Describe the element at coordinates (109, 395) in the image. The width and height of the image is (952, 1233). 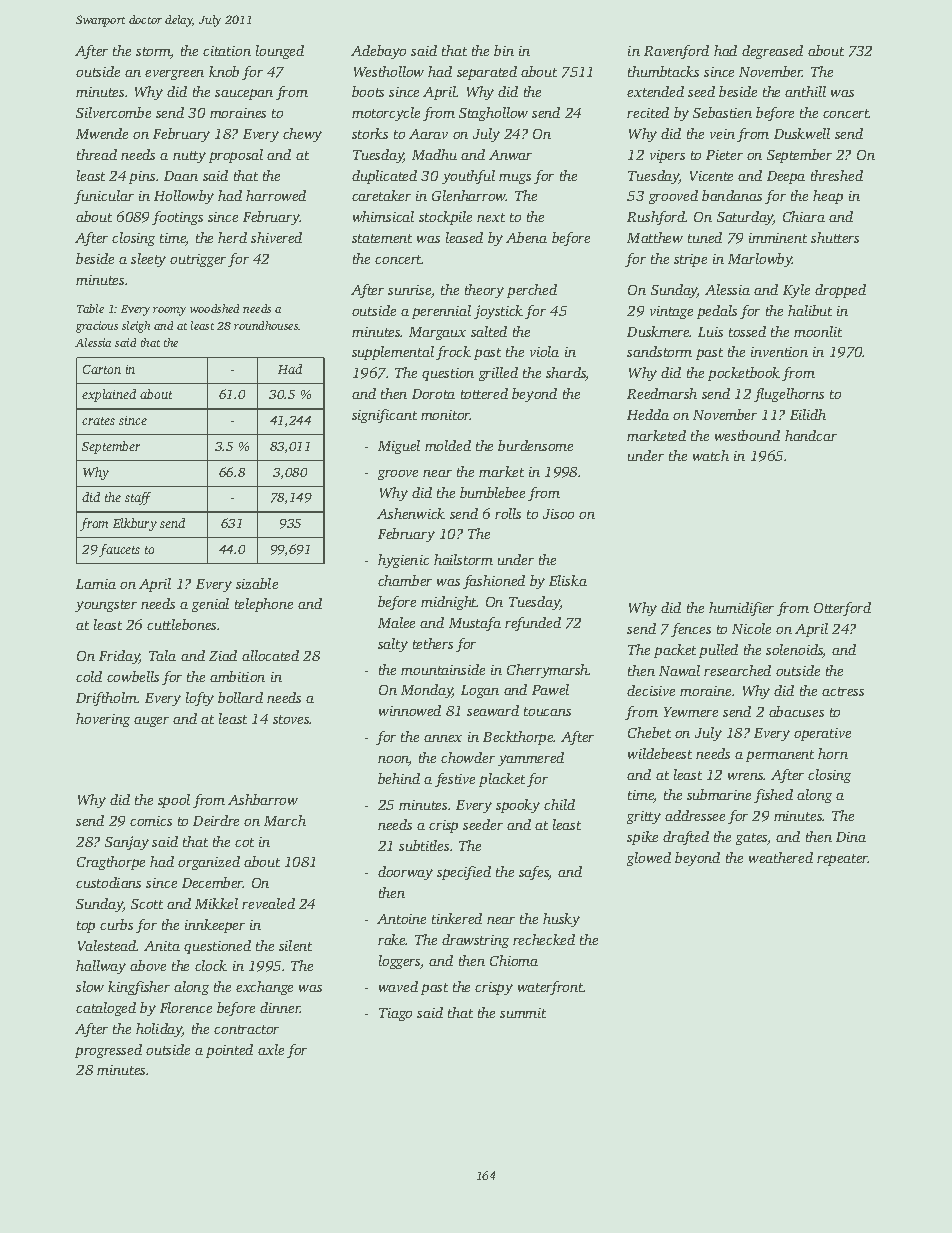
I see `explained` at that location.
